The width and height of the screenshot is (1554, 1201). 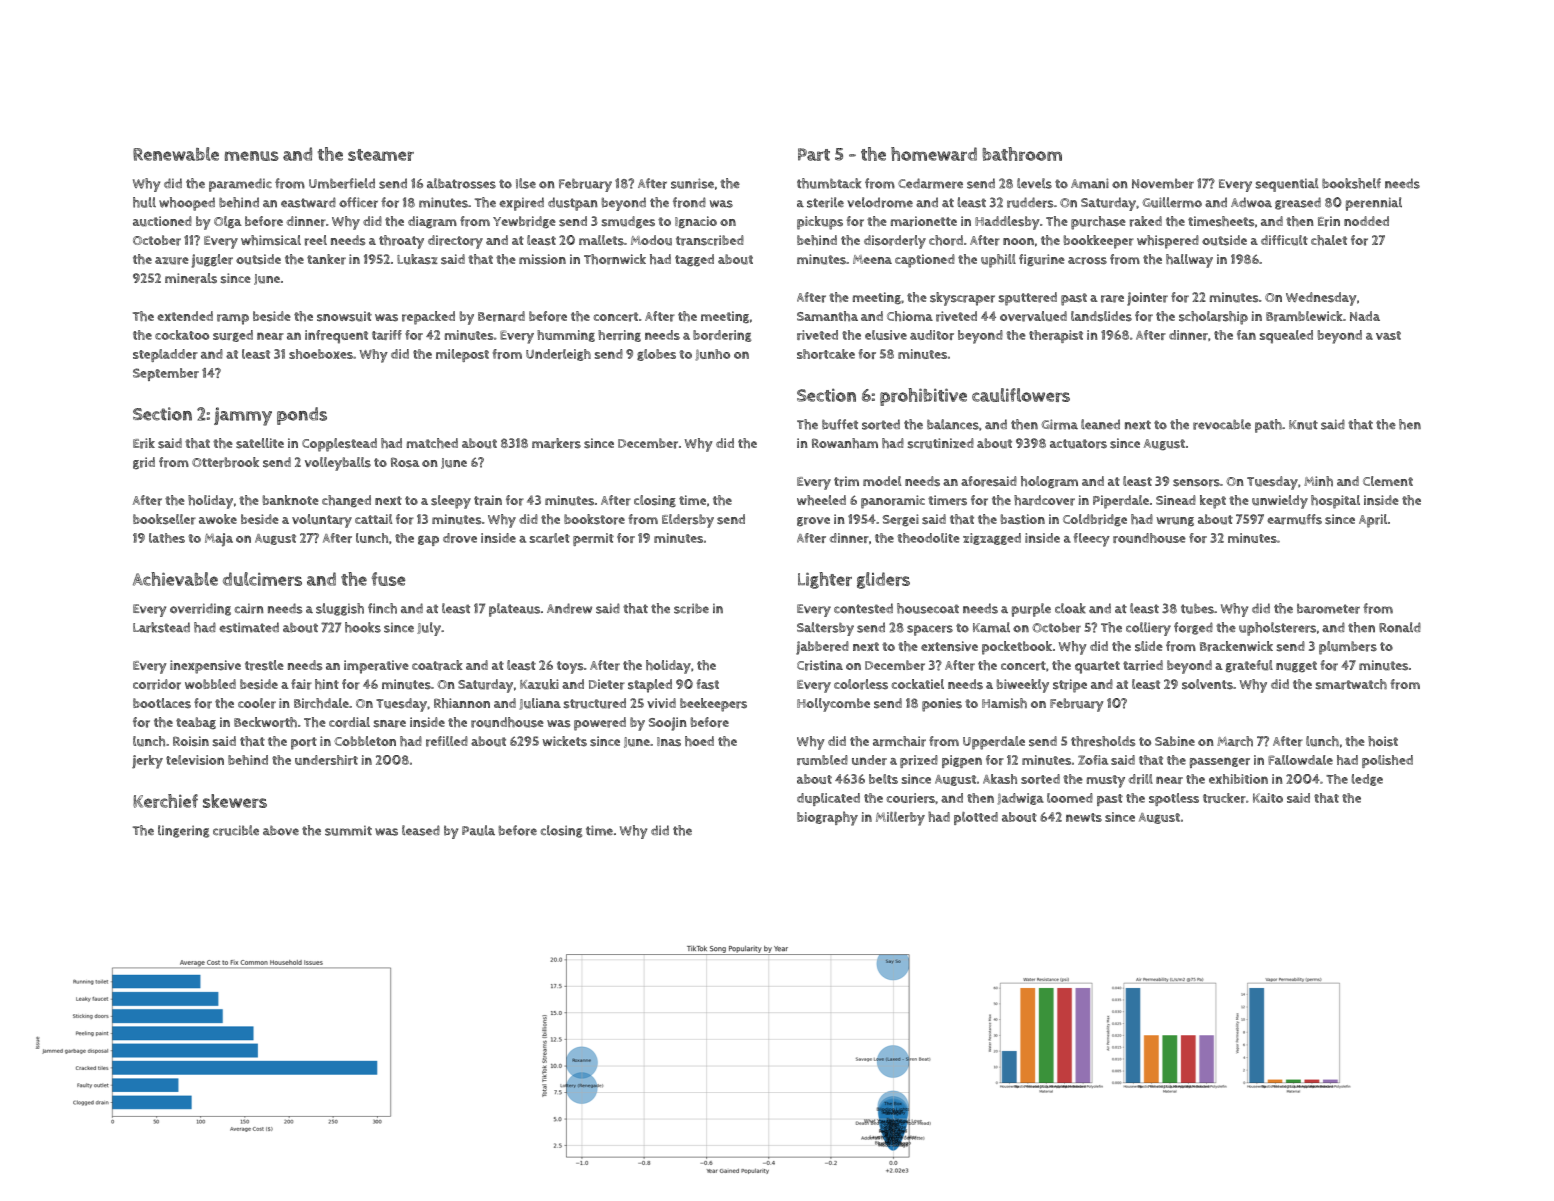 What do you see at coordinates (827, 818) in the screenshot?
I see `biography` at bounding box center [827, 818].
